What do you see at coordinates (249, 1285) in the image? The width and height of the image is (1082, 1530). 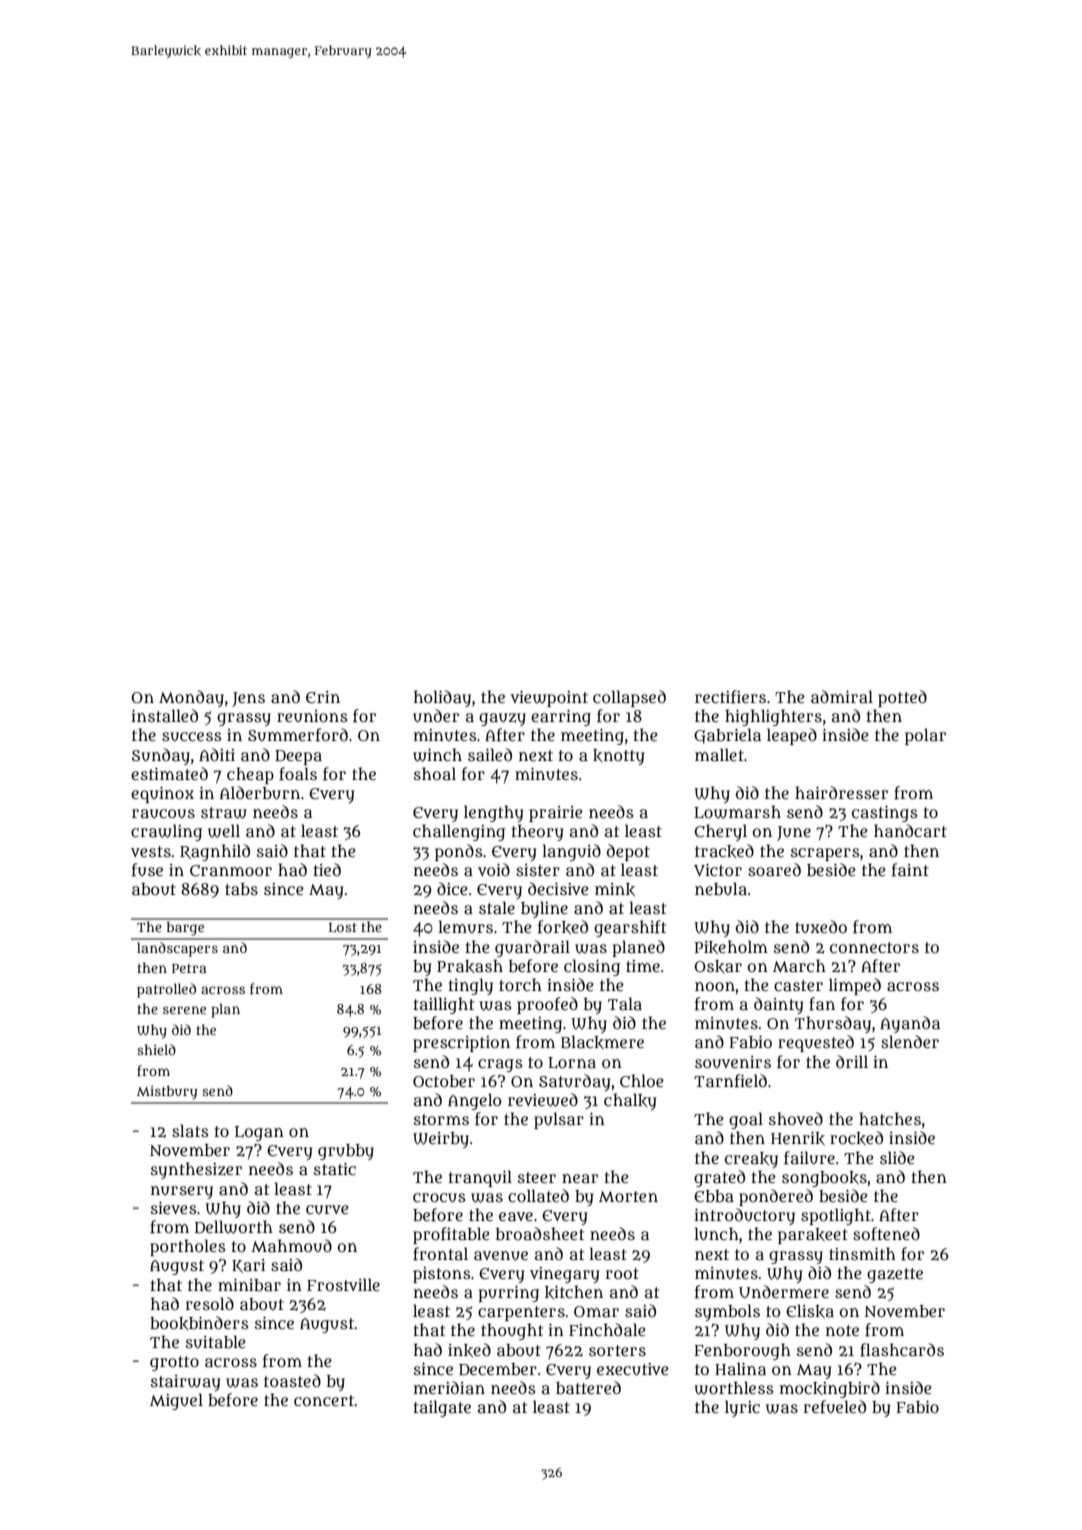 I see `minibar` at bounding box center [249, 1285].
